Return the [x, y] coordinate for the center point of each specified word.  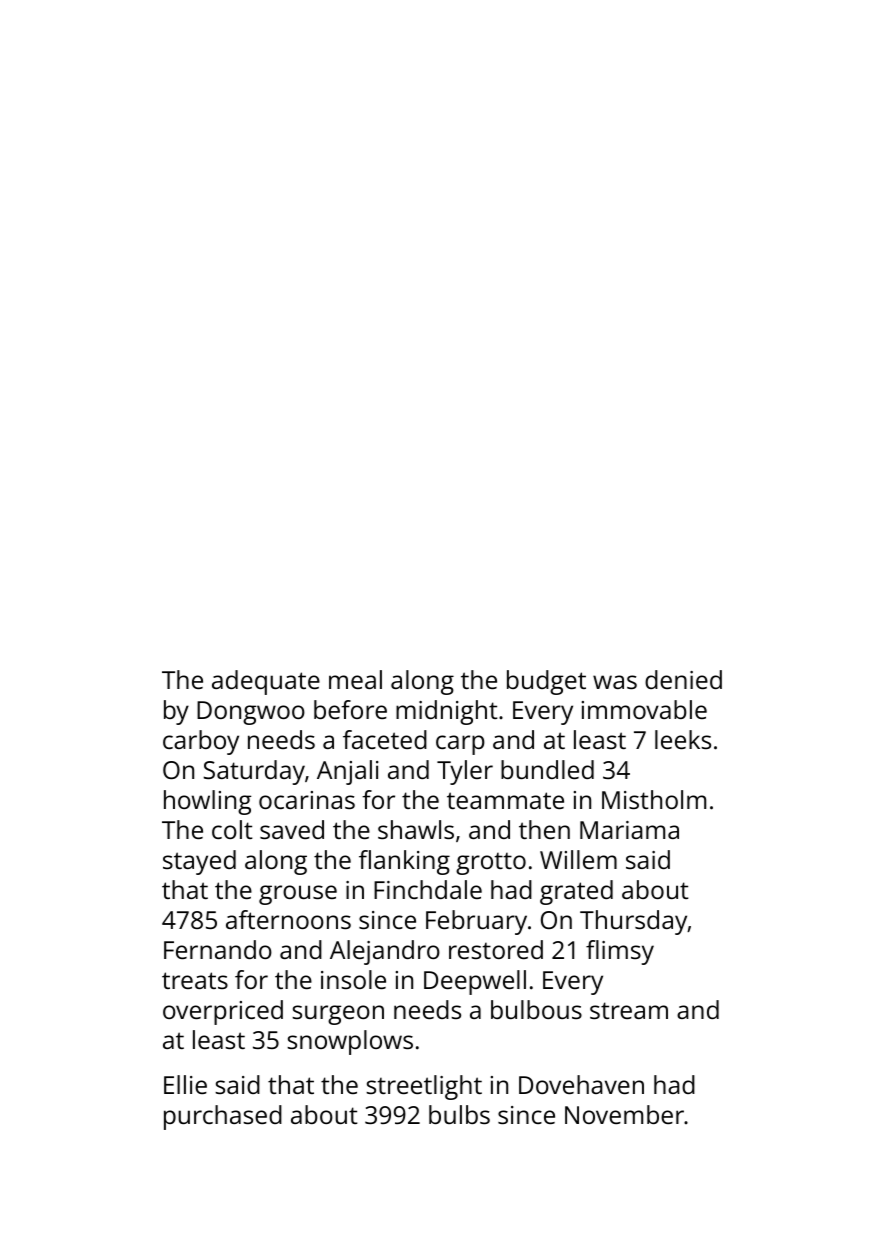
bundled [547, 769]
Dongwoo [251, 713]
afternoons [288, 919]
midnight [447, 712]
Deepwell [475, 982]
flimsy [620, 952]
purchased [223, 1117]
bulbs [459, 1114]
